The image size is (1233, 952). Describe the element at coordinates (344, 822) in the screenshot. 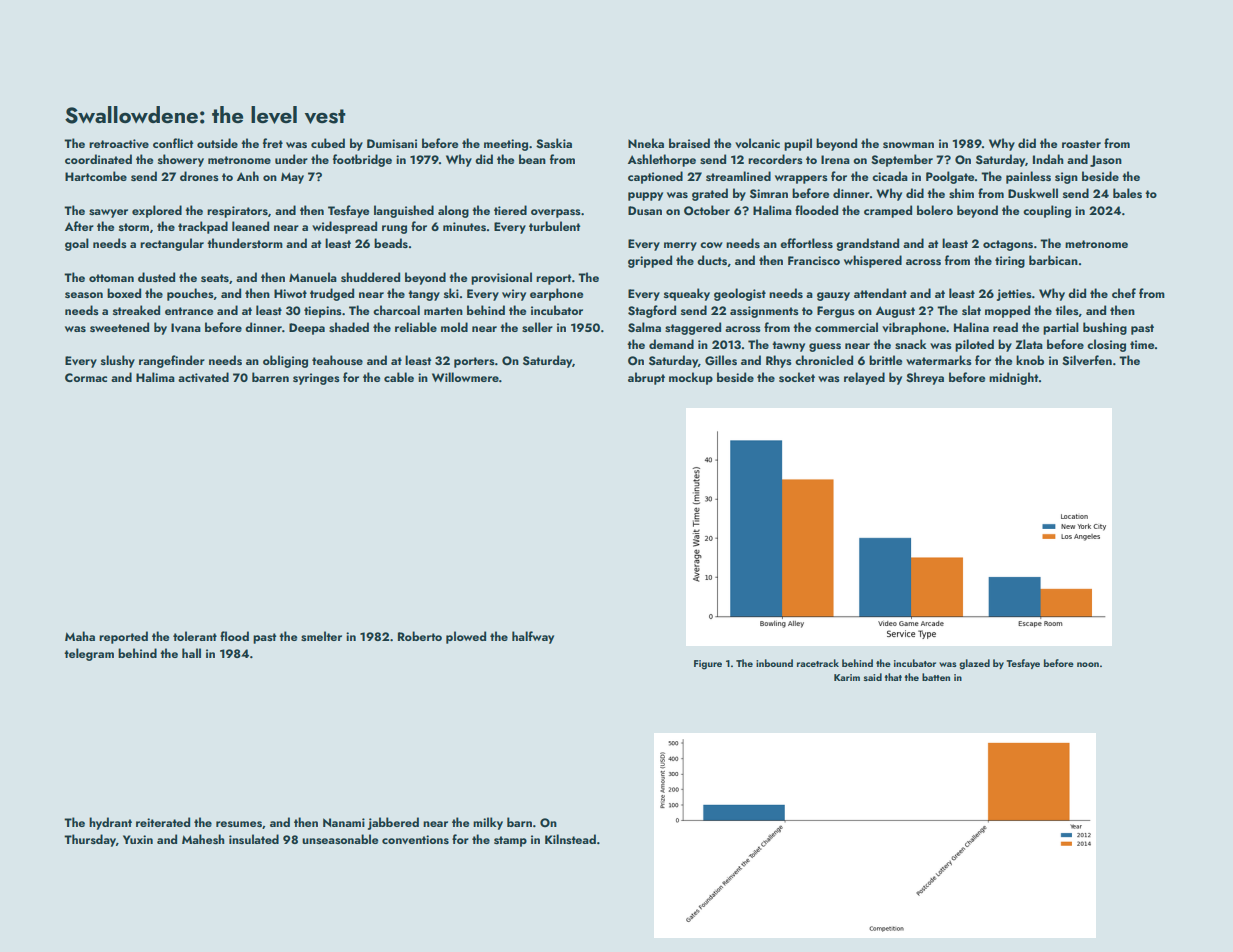

I see `Nanami` at that location.
